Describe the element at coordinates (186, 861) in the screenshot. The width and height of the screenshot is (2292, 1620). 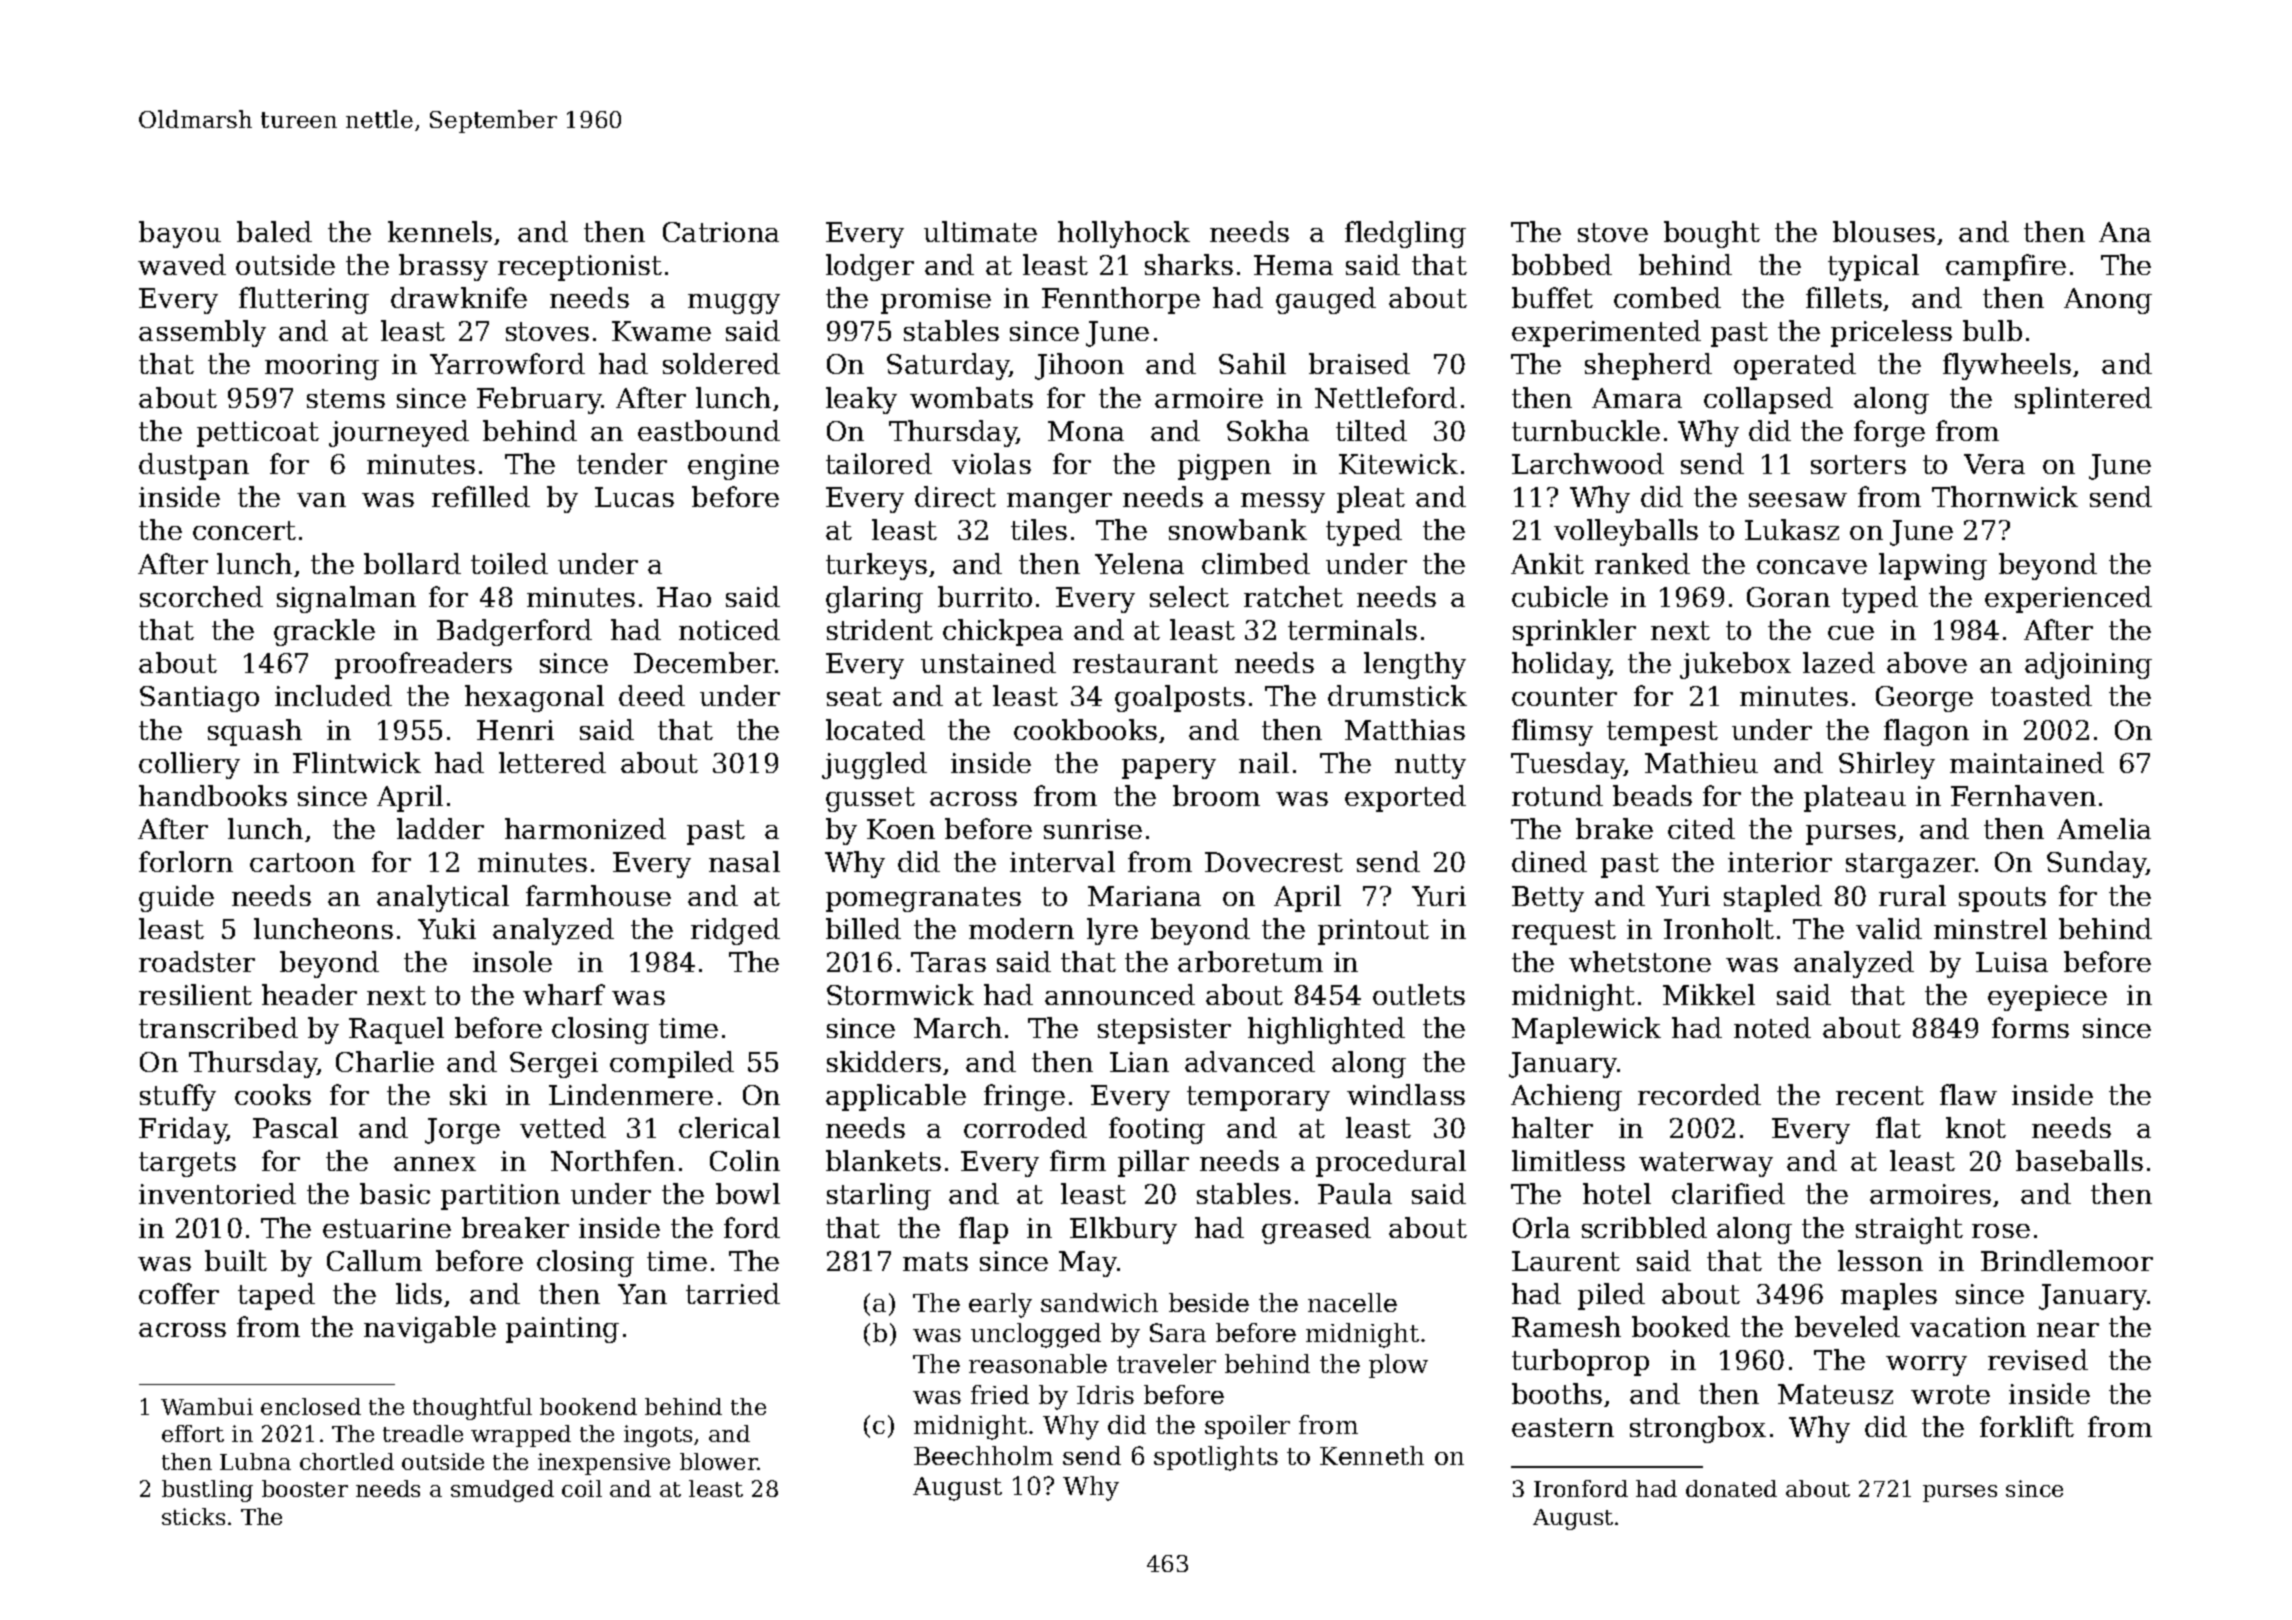
I see `forlorn` at that location.
